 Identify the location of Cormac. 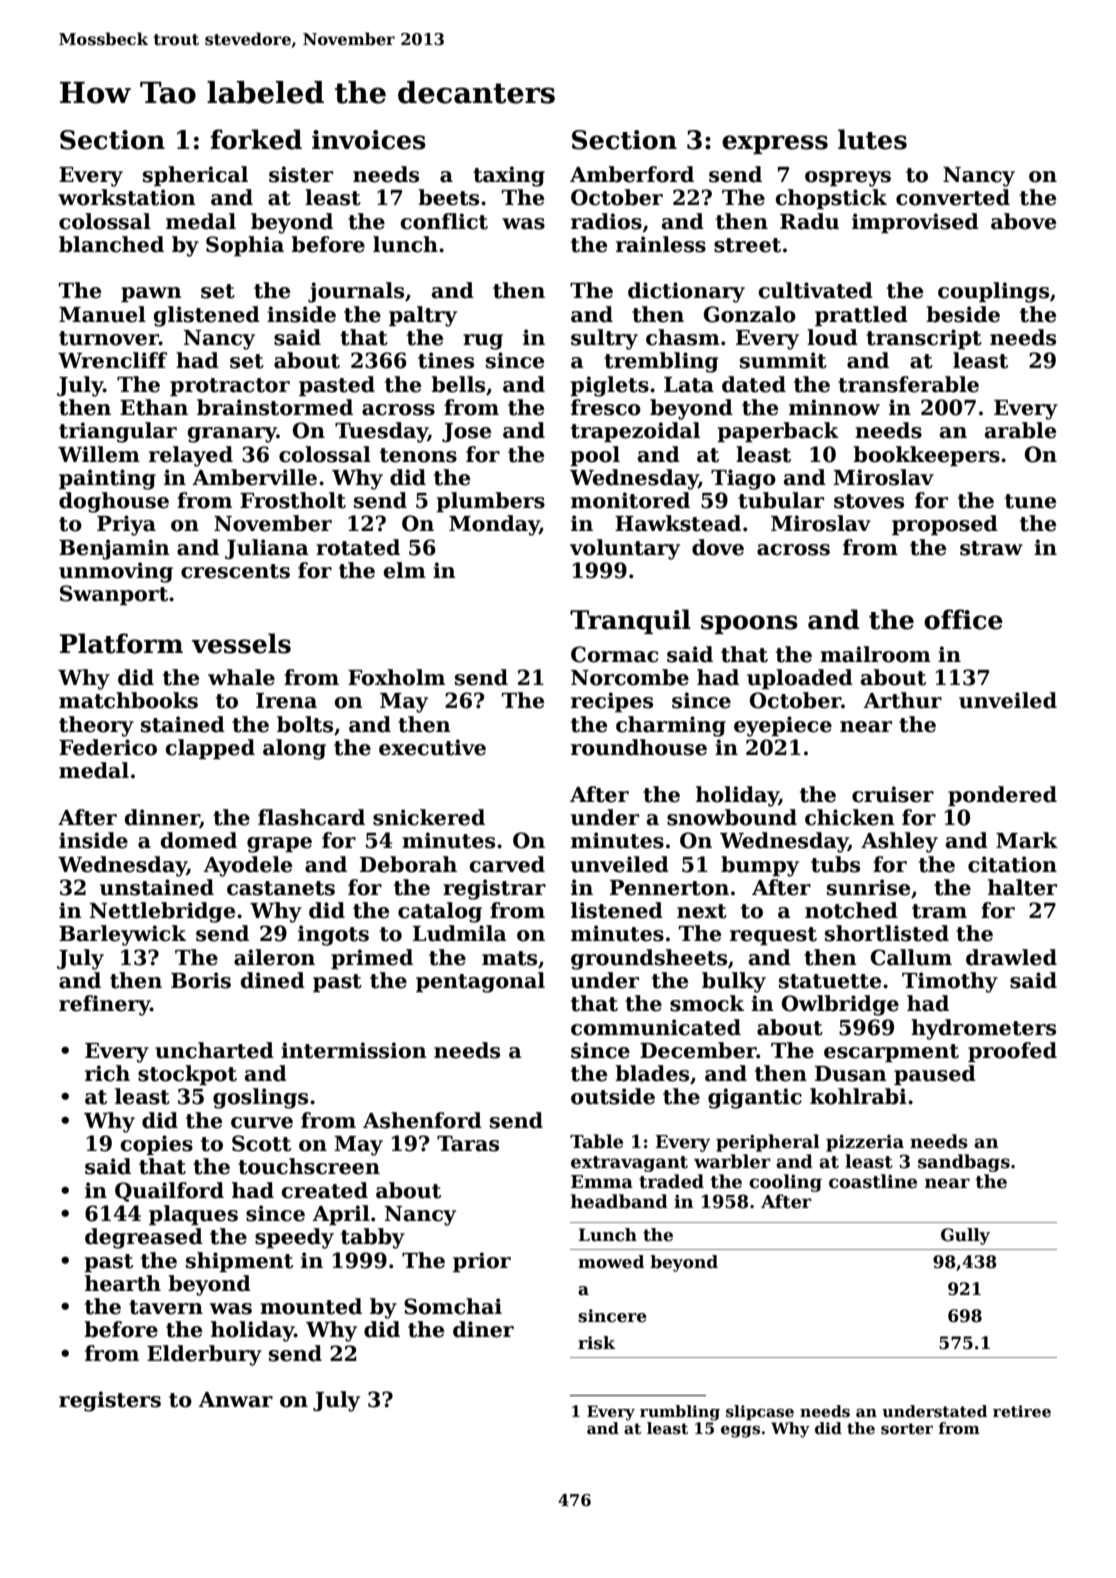
(614, 654).
